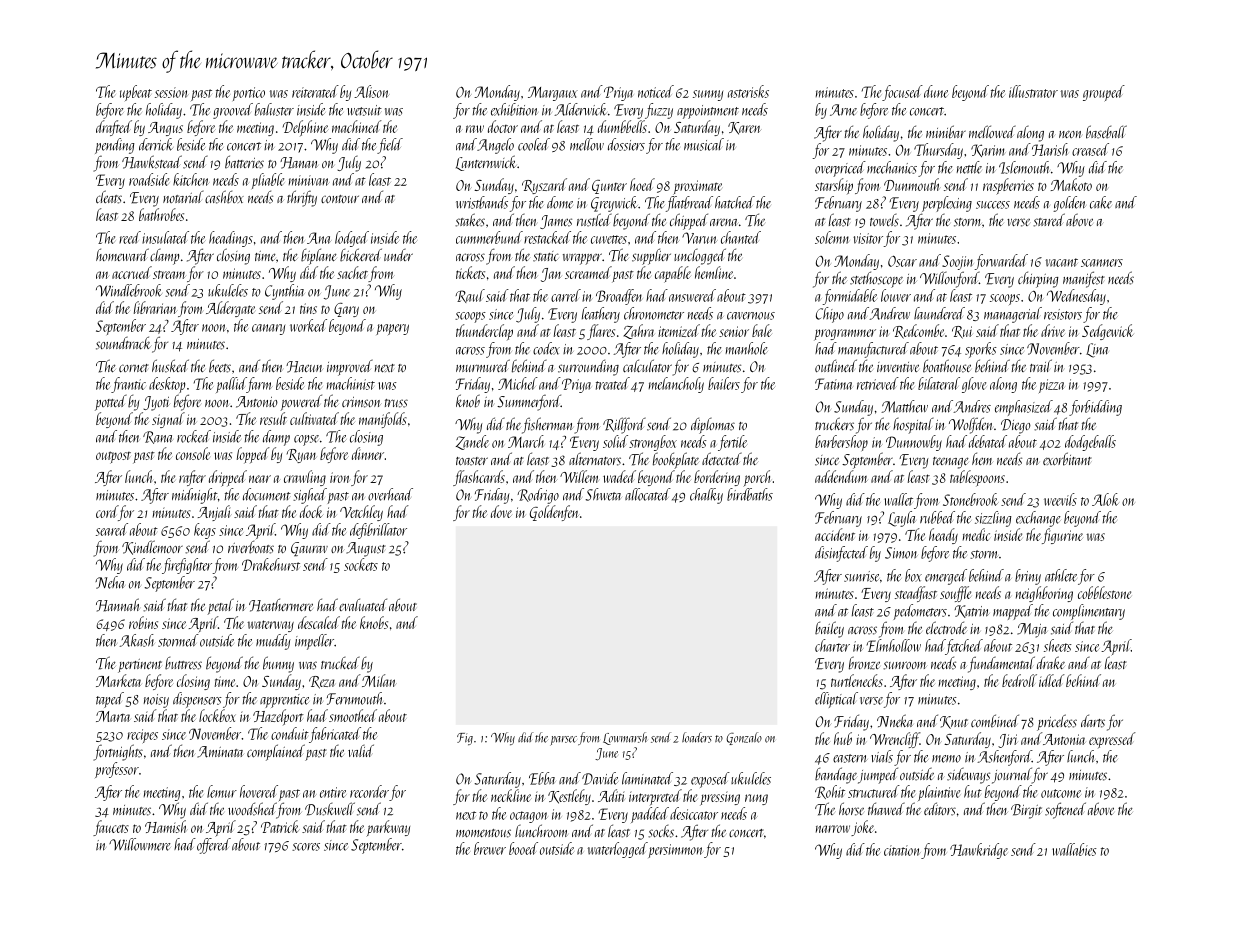 This screenshot has height=952, width=1233. What do you see at coordinates (902, 93) in the screenshot?
I see `focused` at bounding box center [902, 93].
